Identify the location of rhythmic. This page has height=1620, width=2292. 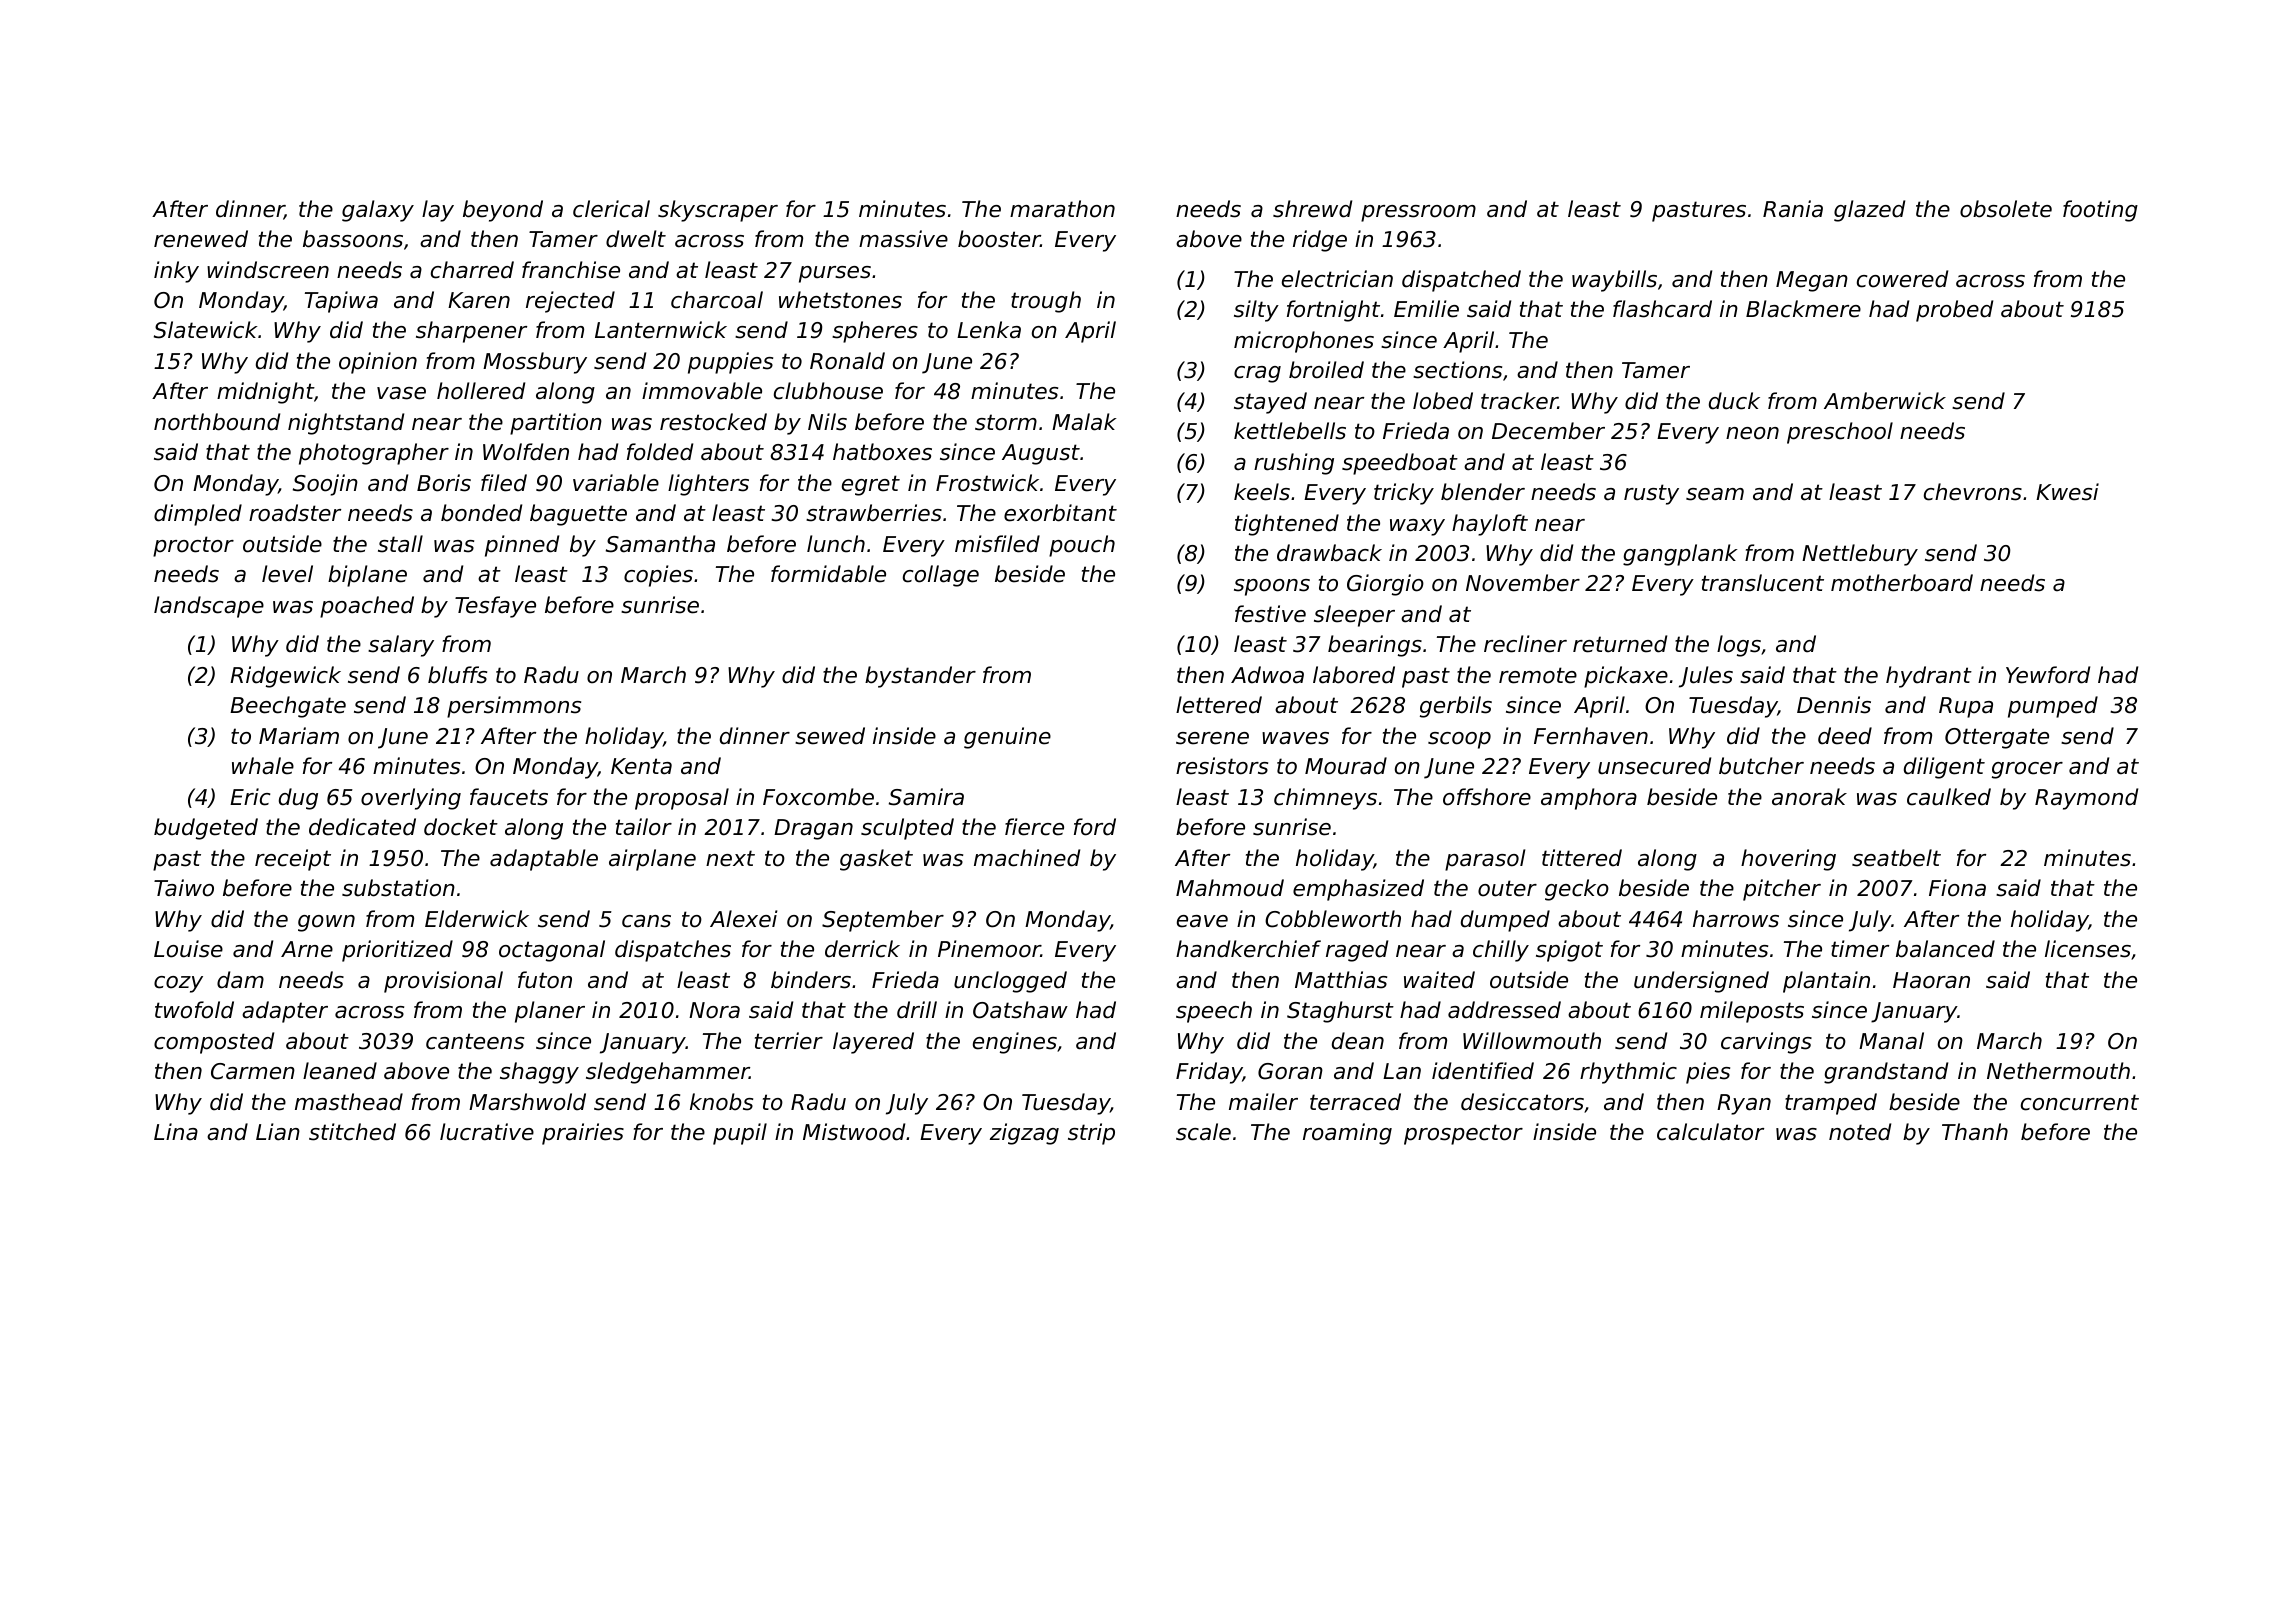
(1628, 1073).
